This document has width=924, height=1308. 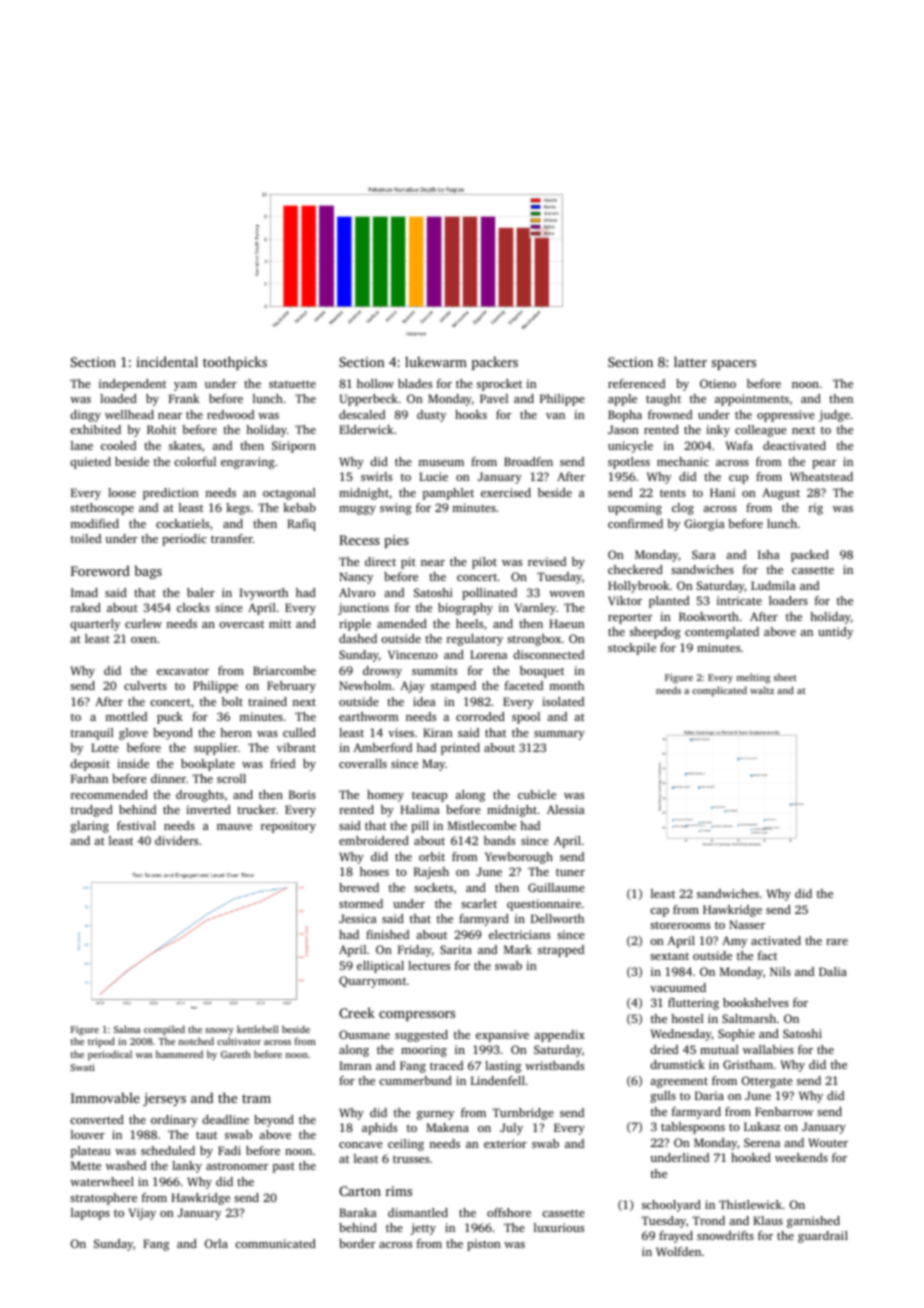 What do you see at coordinates (280, 623) in the document?
I see `mitt` at bounding box center [280, 623].
